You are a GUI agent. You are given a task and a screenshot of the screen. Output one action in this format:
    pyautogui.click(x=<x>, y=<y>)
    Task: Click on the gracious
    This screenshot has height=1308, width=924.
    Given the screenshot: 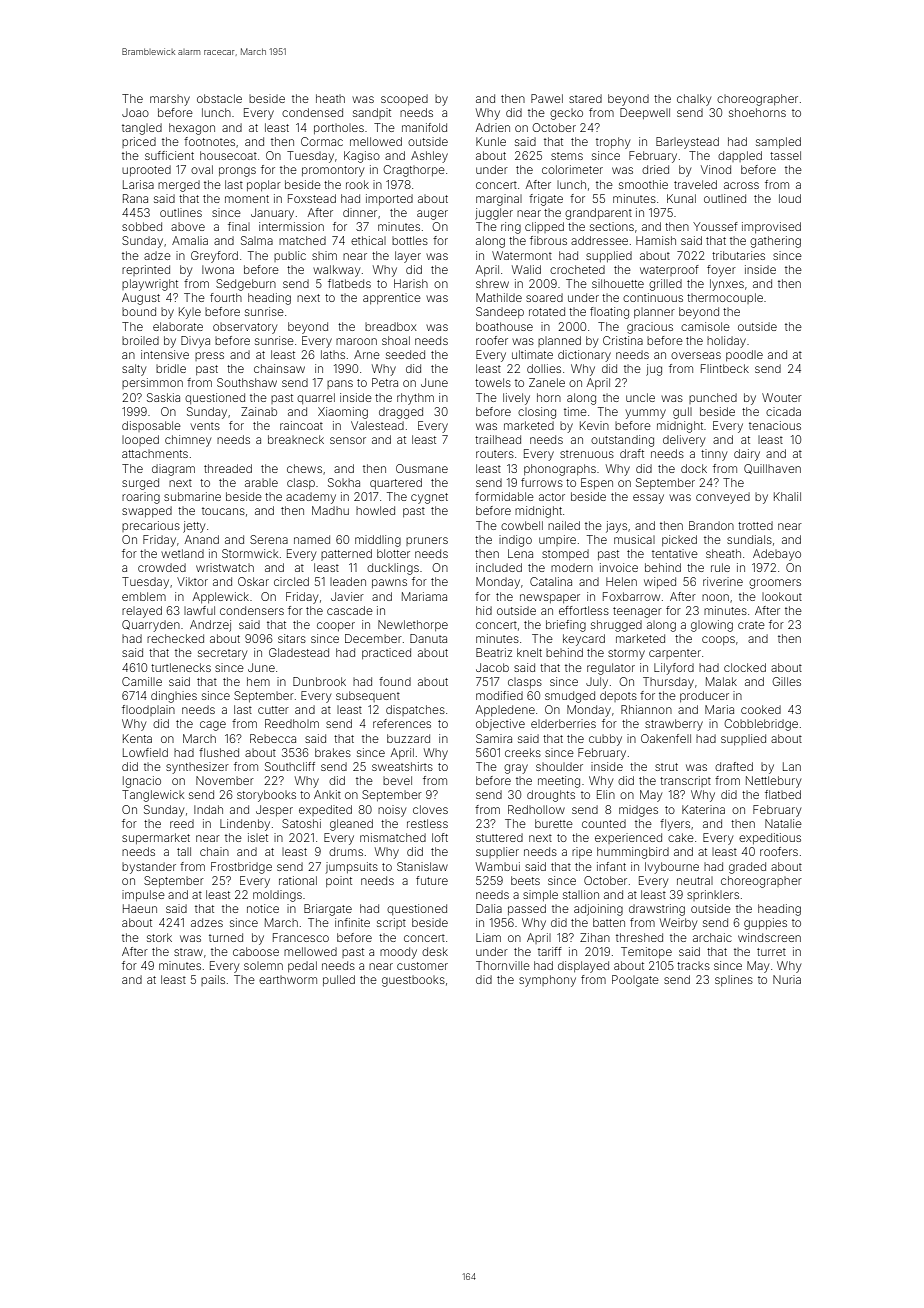 What is the action you would take?
    pyautogui.click(x=650, y=328)
